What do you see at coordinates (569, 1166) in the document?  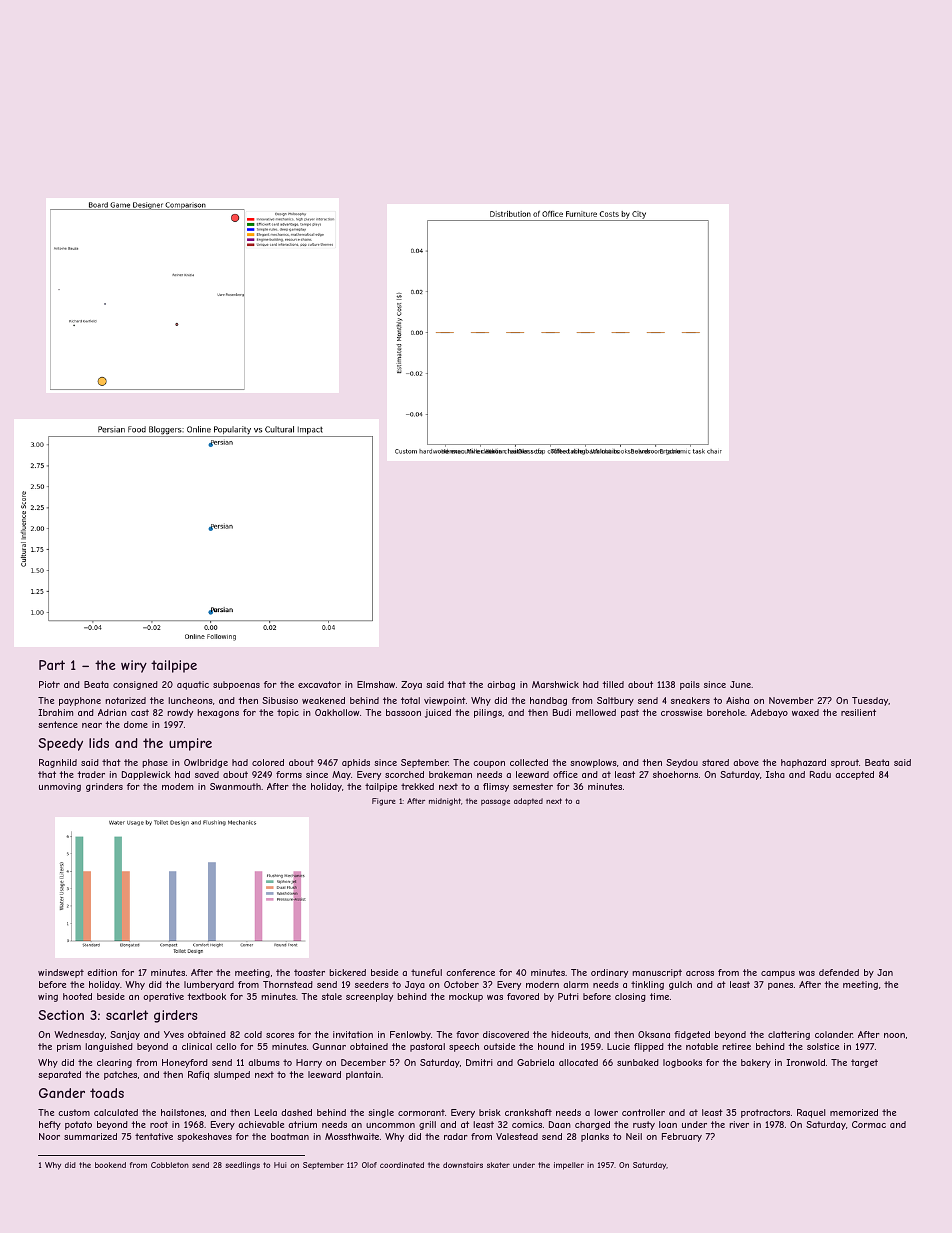 I see `impeller` at bounding box center [569, 1166].
